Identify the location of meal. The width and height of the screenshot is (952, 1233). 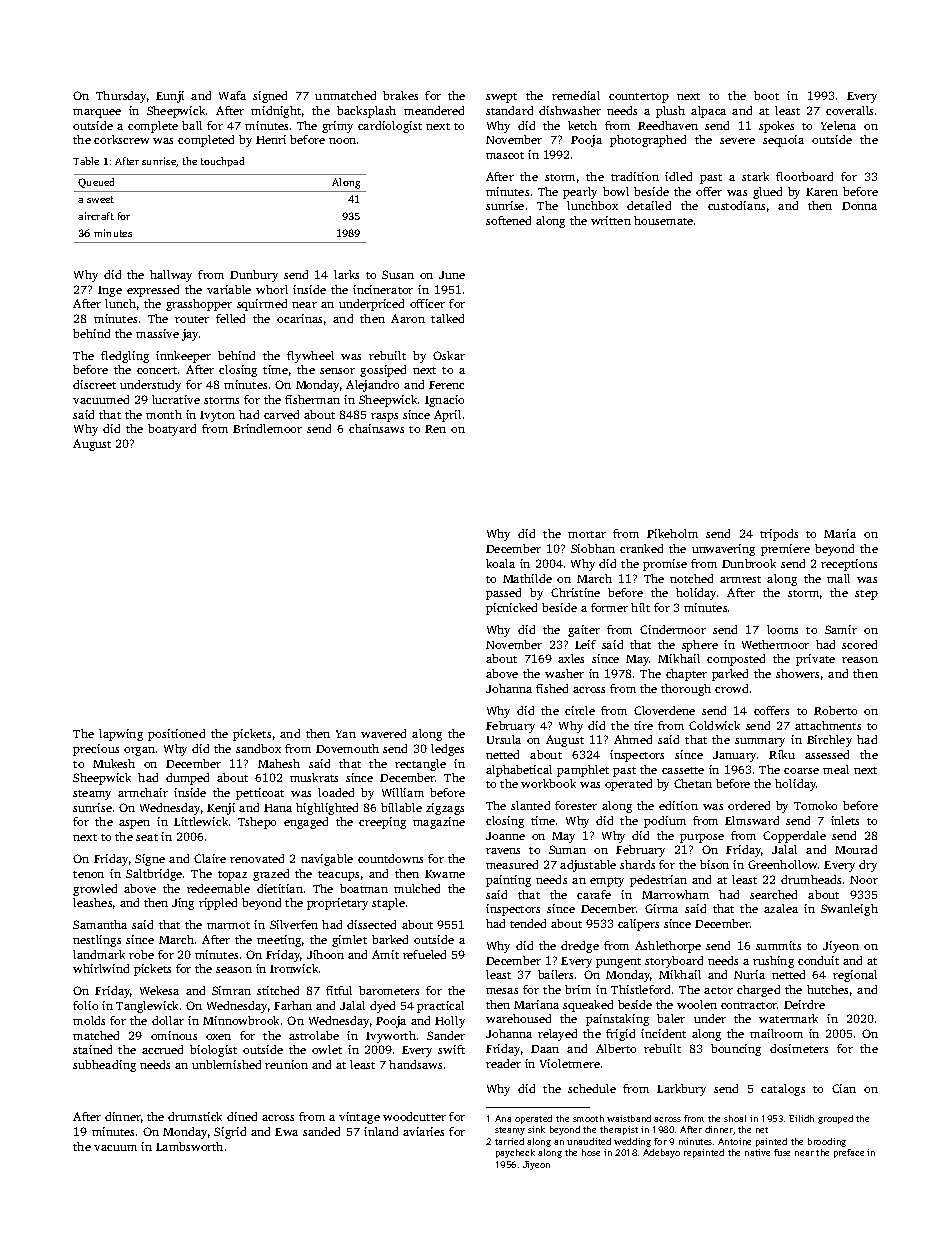
(836, 769).
